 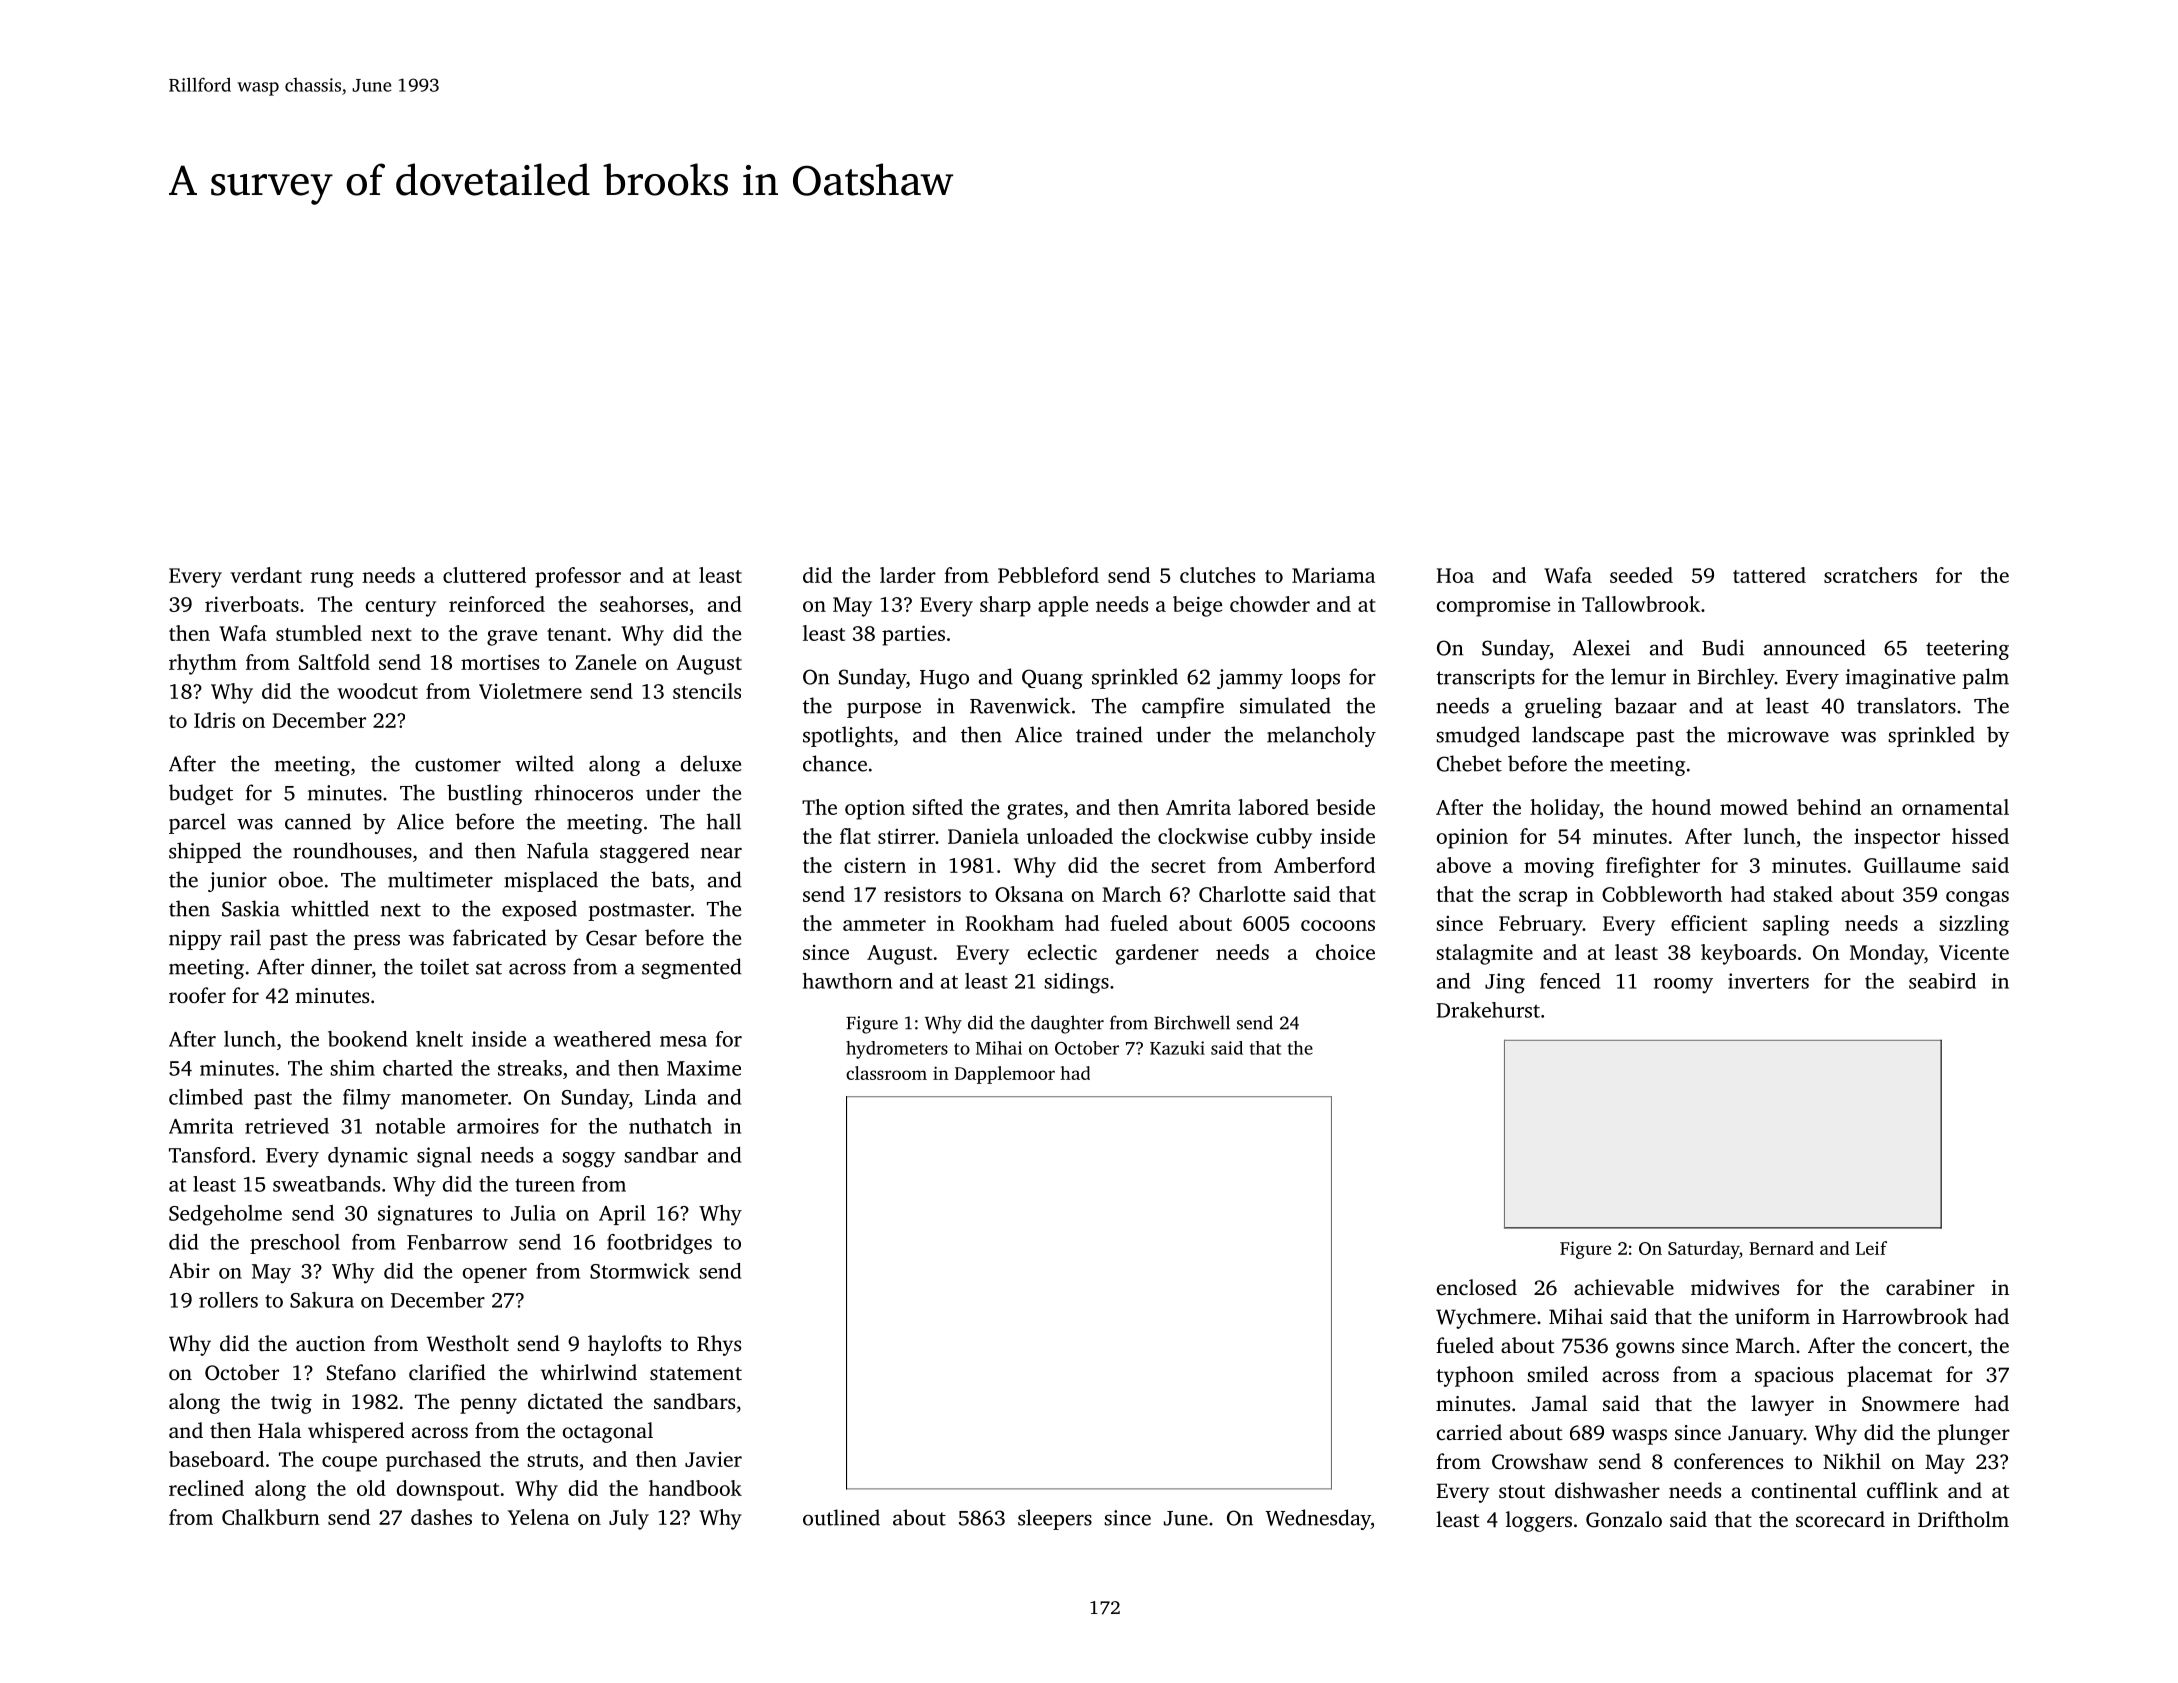 I want to click on mesa, so click(x=683, y=1041).
